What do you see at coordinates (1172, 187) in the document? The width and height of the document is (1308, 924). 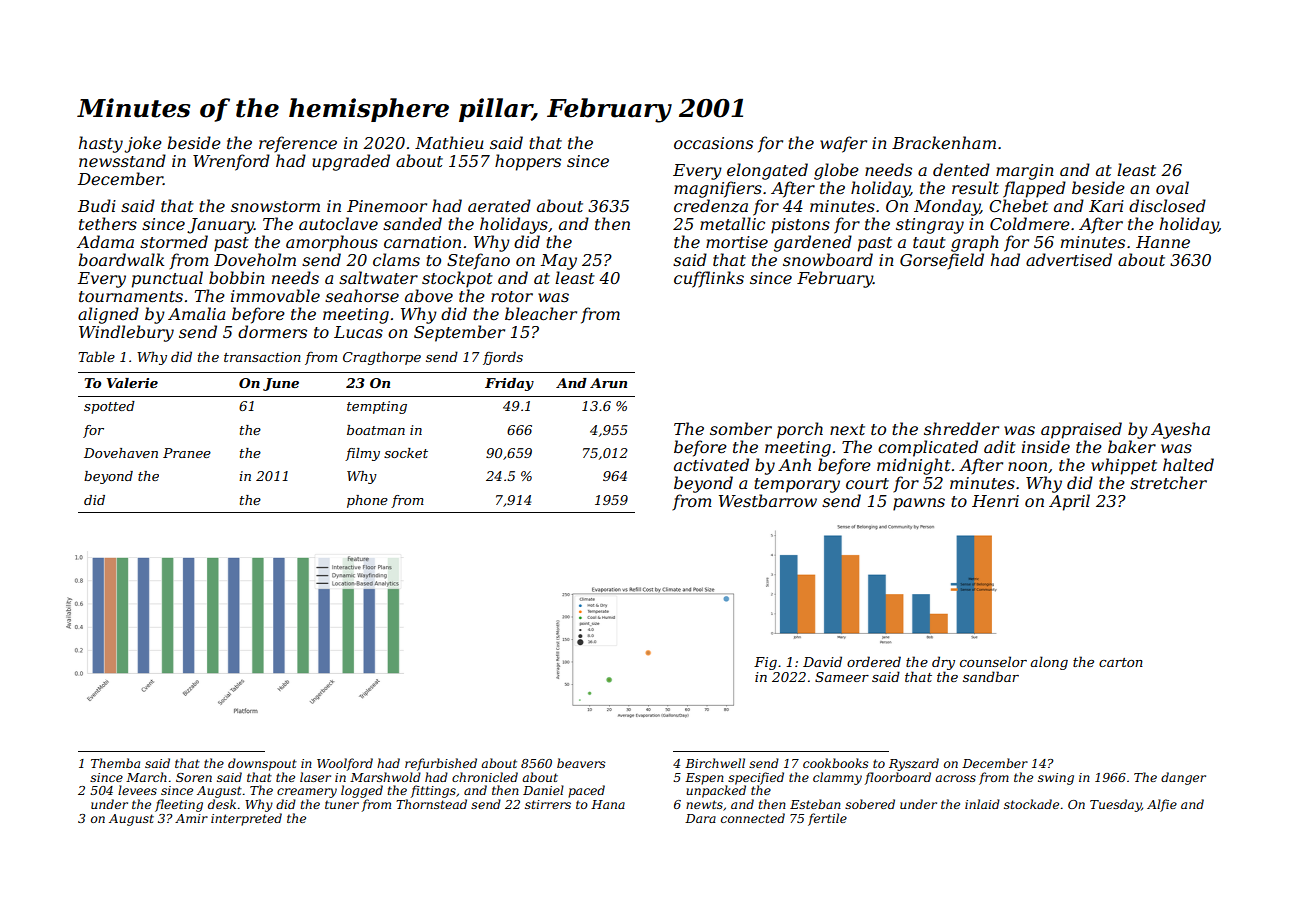 I see `oval` at bounding box center [1172, 187].
